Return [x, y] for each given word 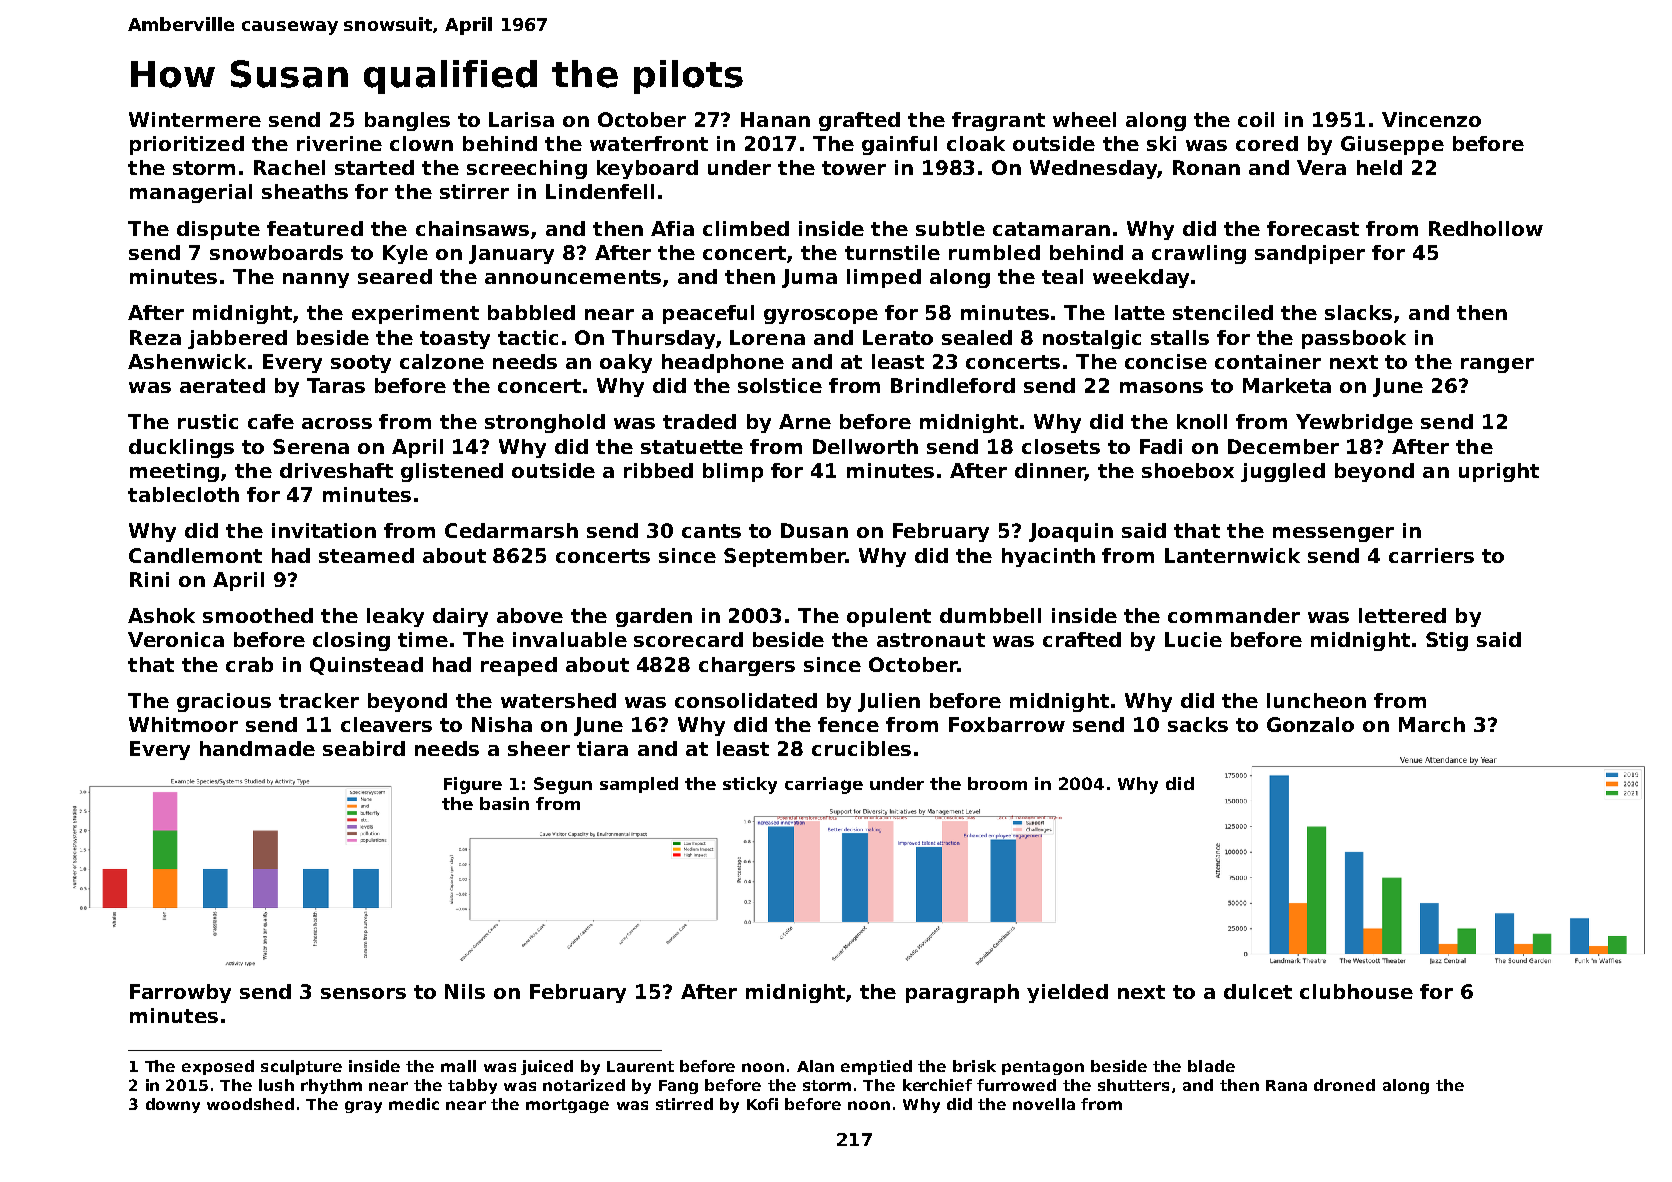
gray [363, 1107]
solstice [780, 385]
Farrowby [180, 993]
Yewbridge [1354, 423]
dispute [218, 230]
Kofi [762, 1104]
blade [1211, 1066]
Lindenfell [600, 191]
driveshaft [336, 470]
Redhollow [1486, 228]
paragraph [962, 993]
